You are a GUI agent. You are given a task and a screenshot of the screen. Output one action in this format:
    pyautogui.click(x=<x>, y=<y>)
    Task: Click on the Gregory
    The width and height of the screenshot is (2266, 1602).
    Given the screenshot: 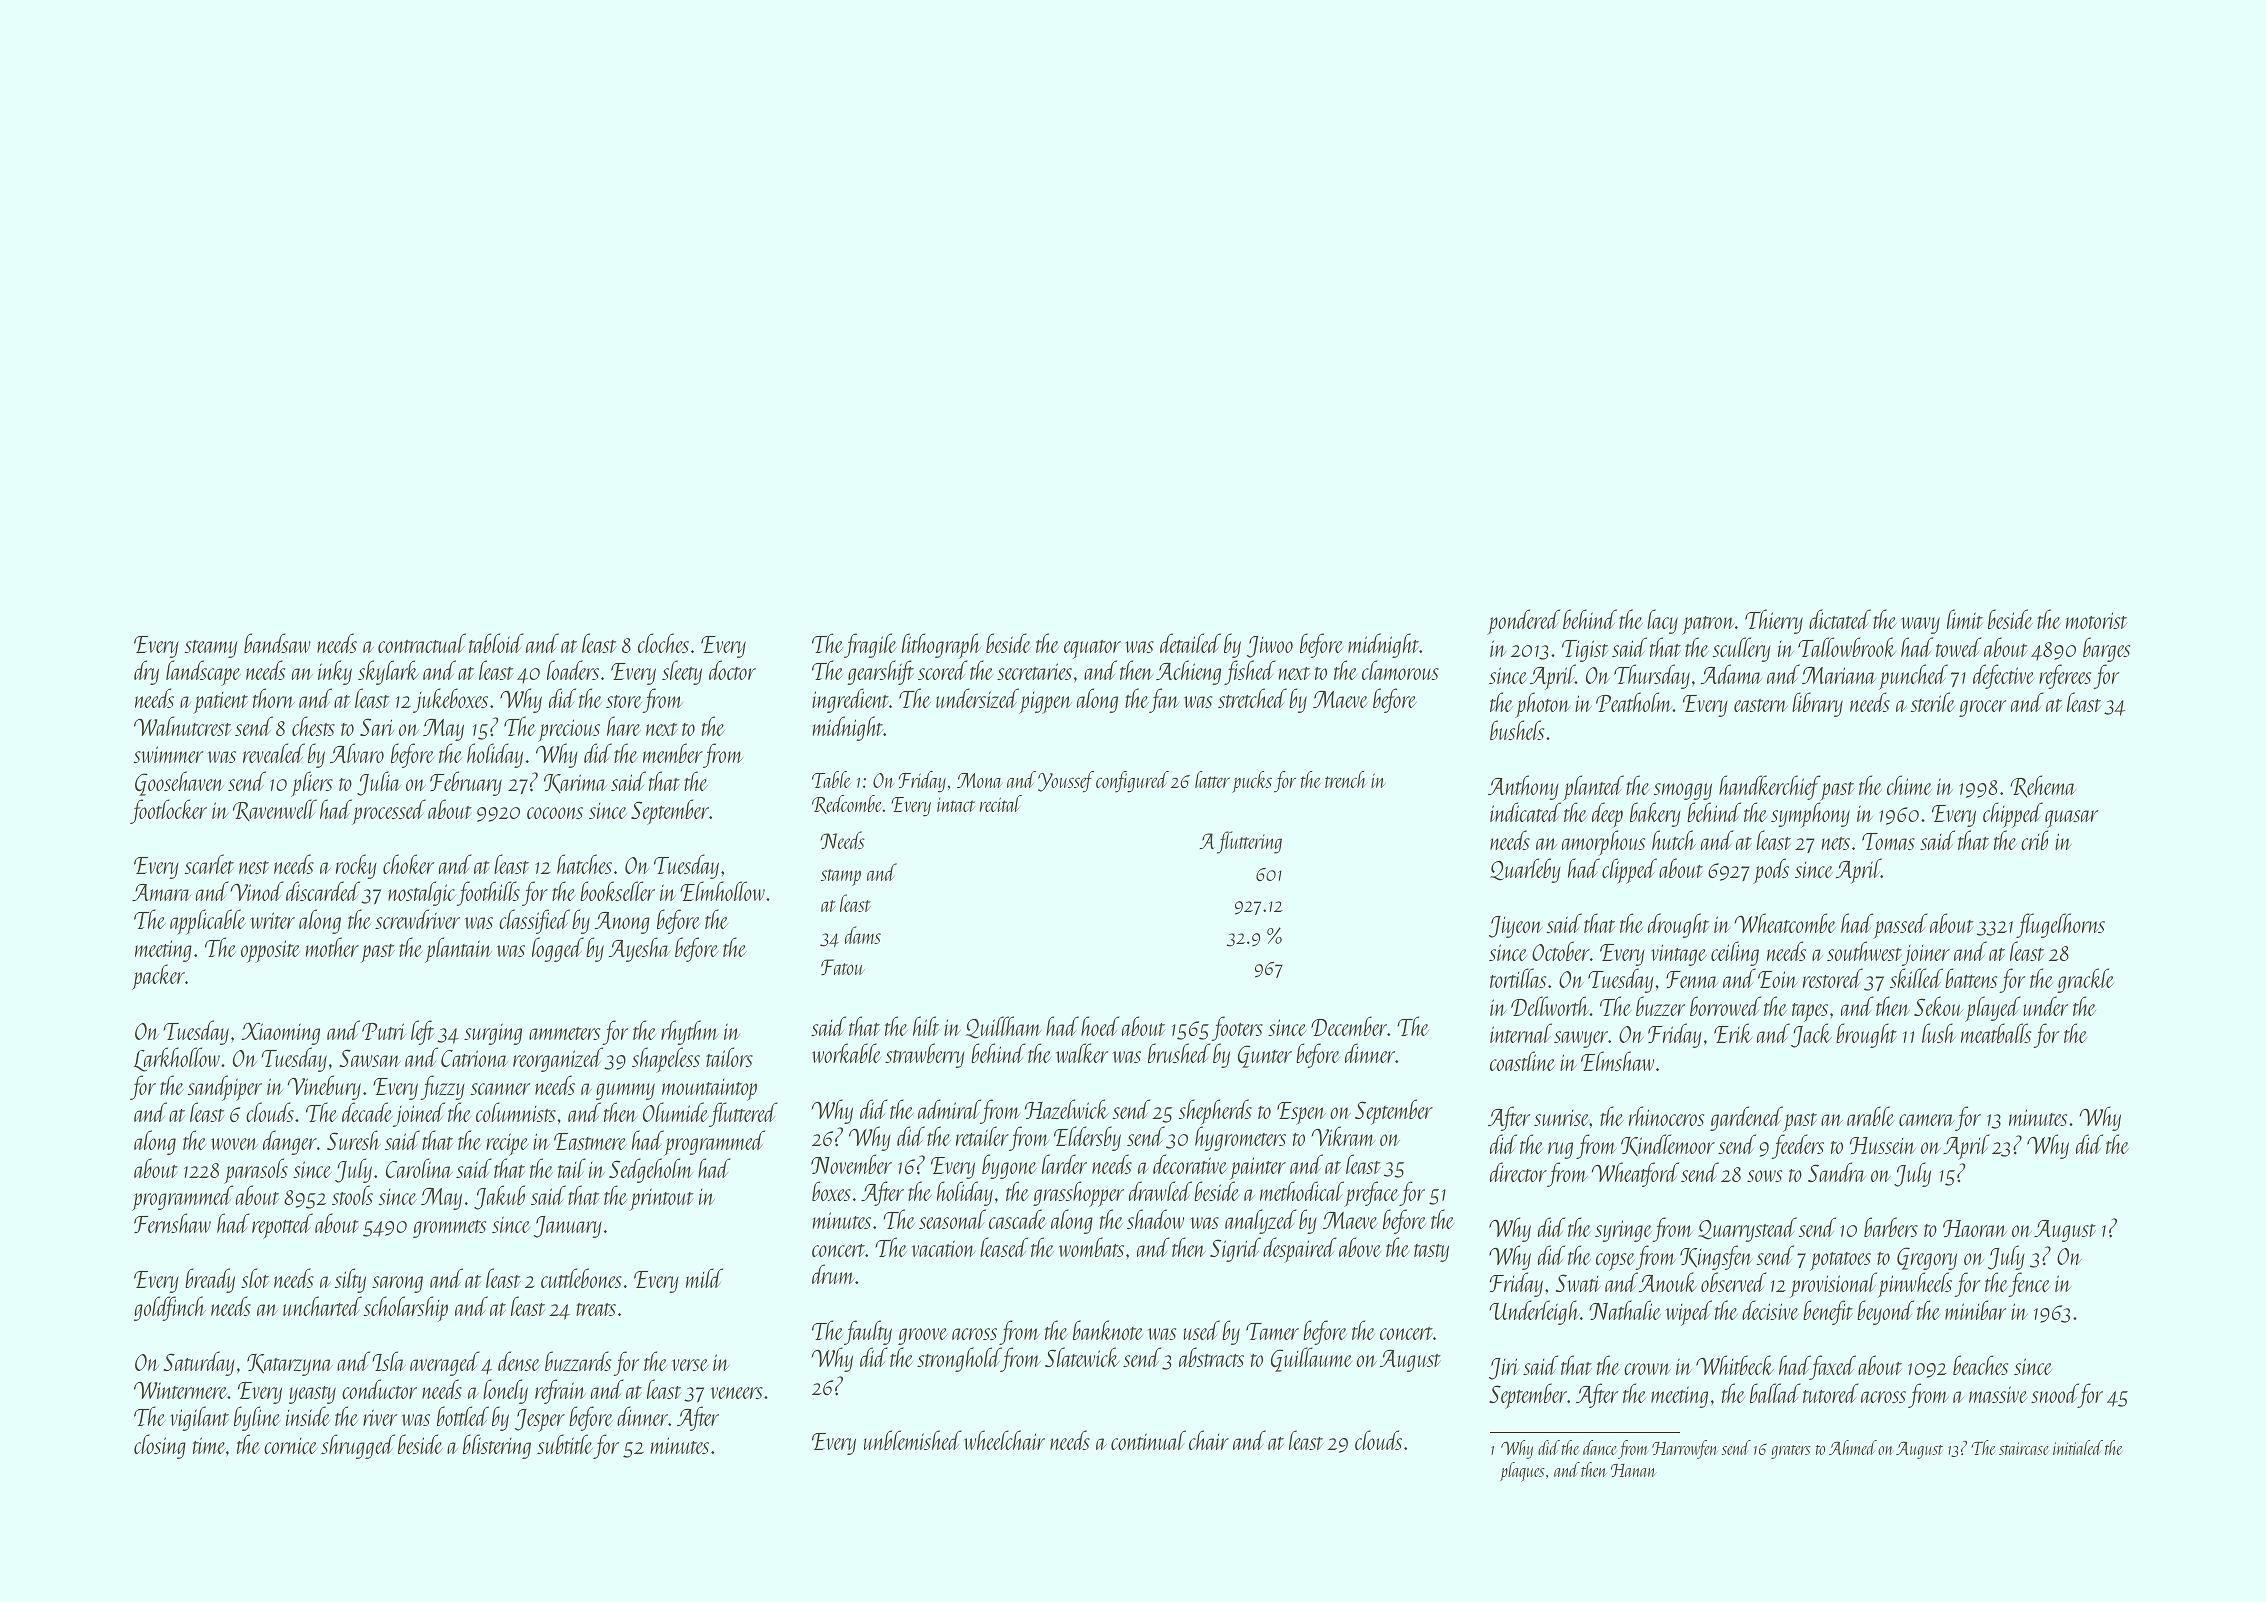 What is the action you would take?
    pyautogui.click(x=1927, y=1258)
